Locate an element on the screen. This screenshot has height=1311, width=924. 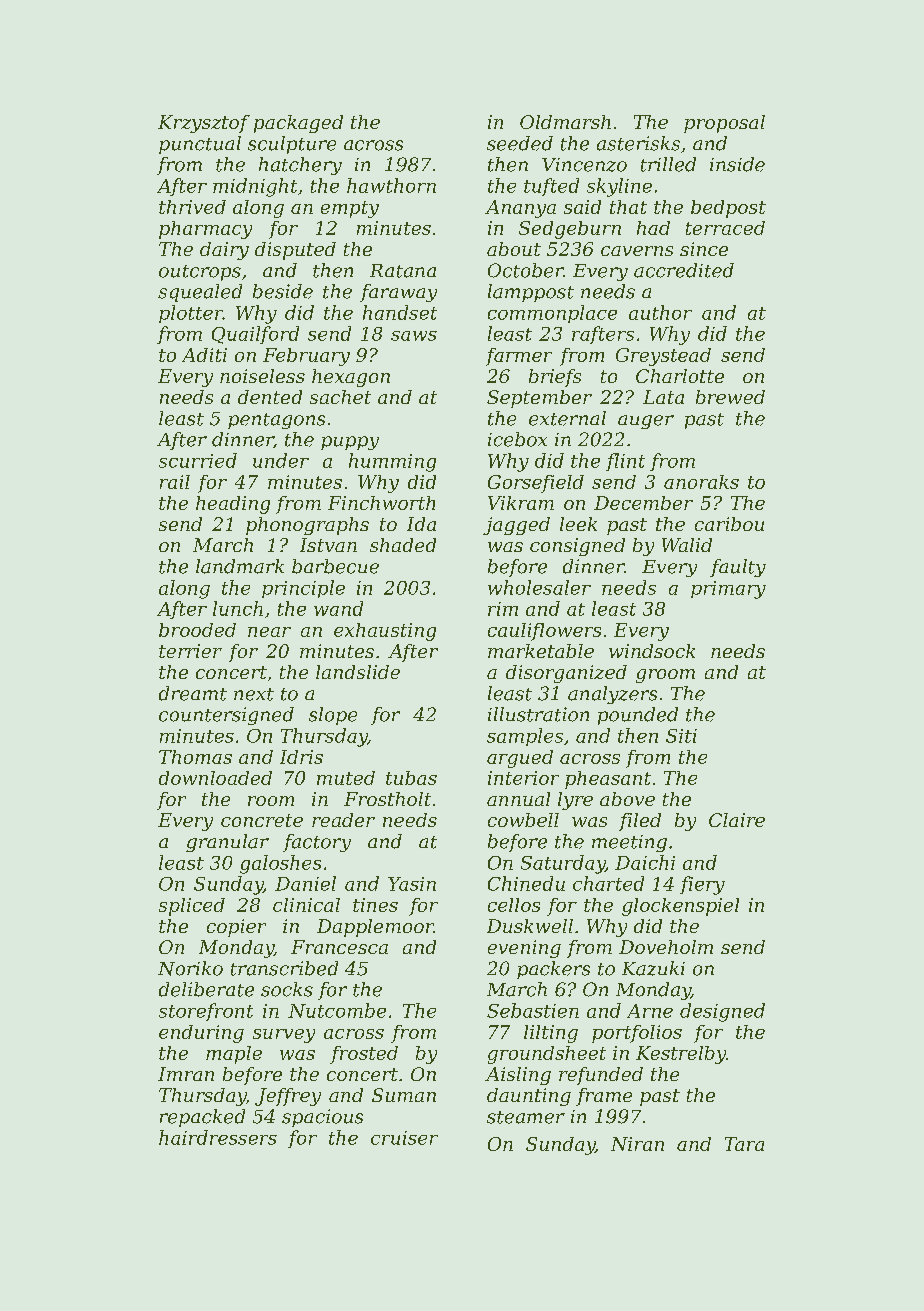
trilled is located at coordinates (668, 164).
